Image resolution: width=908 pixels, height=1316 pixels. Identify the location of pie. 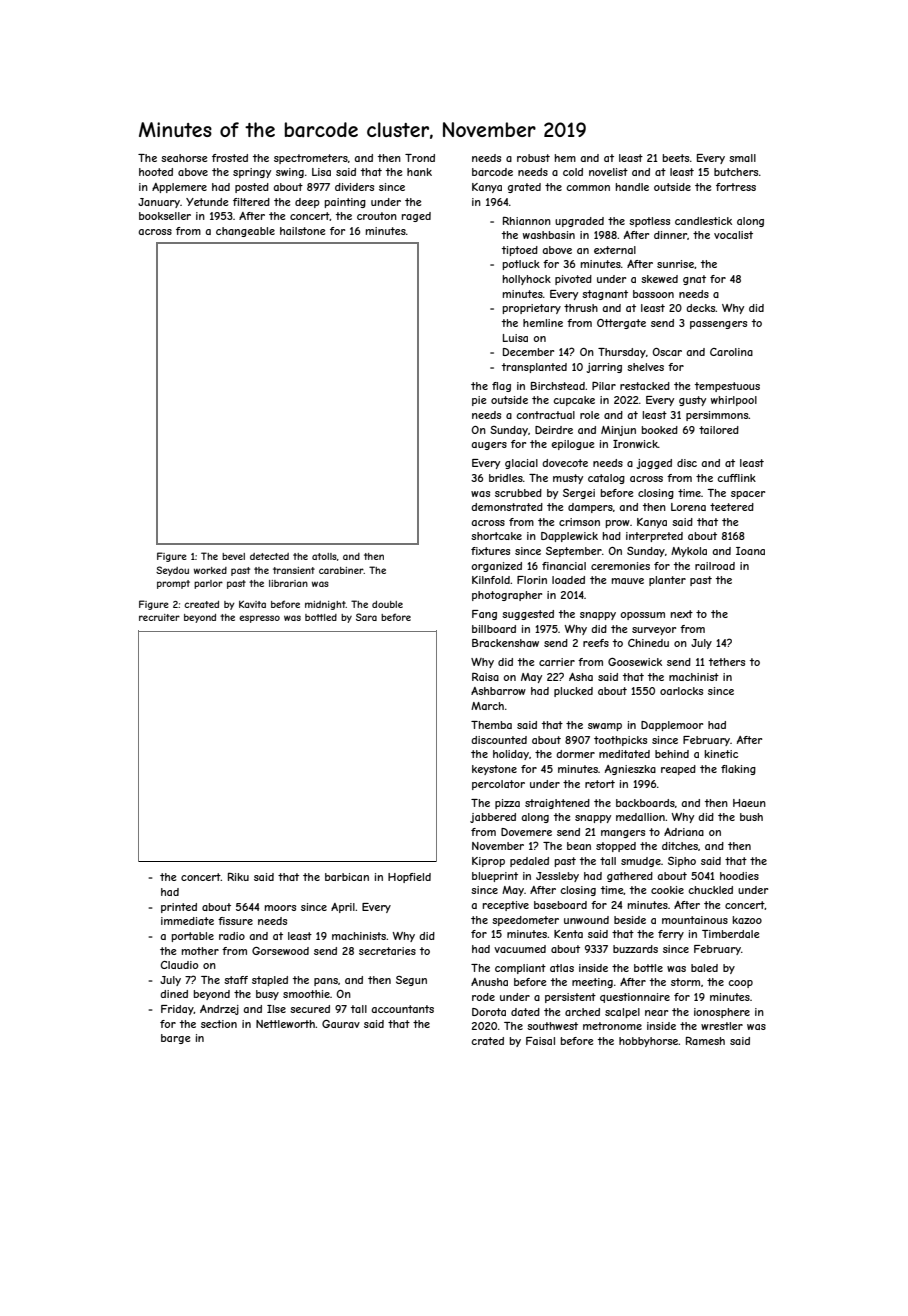
(479, 401).
